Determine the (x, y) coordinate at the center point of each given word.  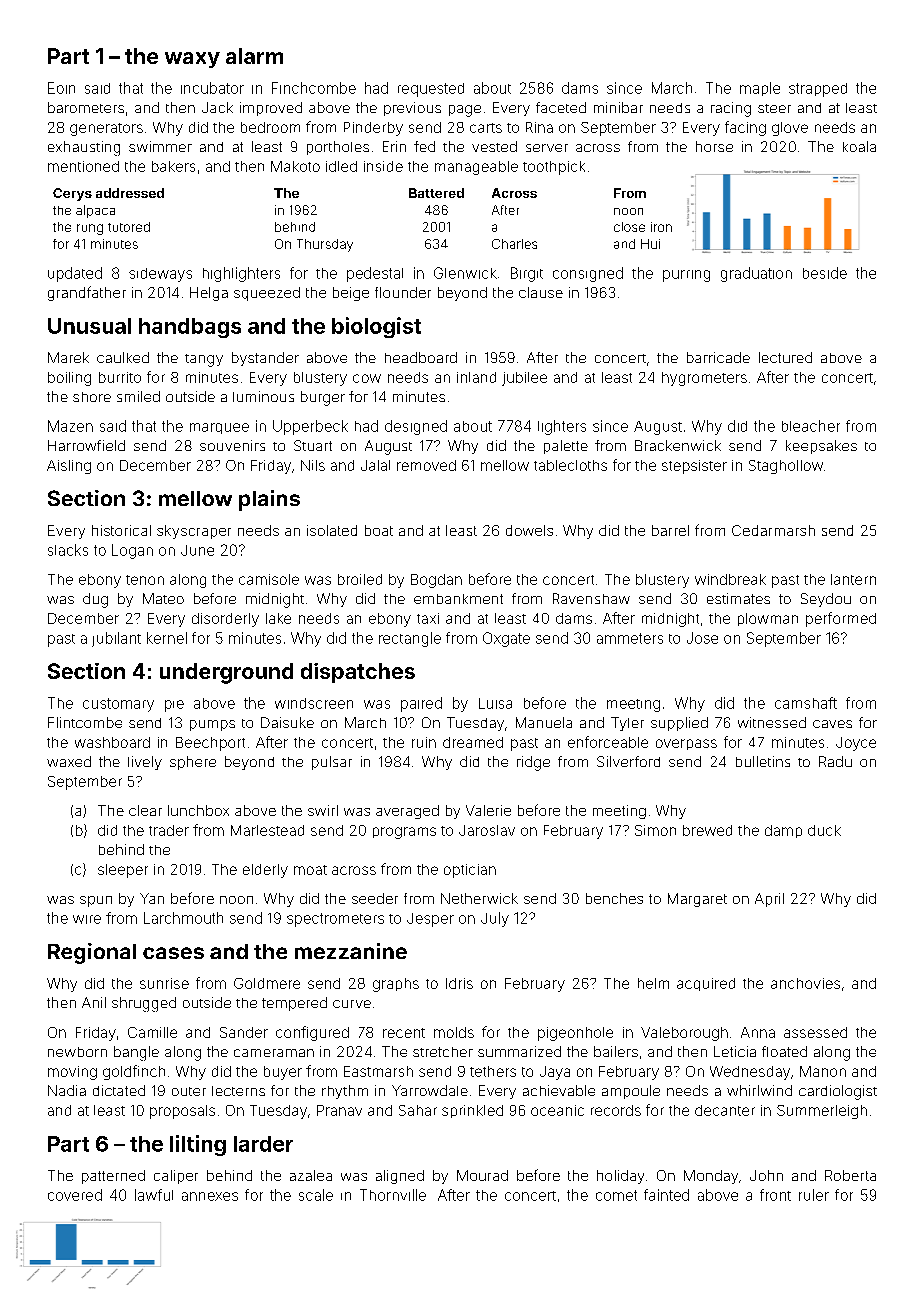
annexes (210, 1196)
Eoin (61, 88)
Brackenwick (678, 445)
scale (316, 1195)
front (775, 1195)
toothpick (554, 168)
